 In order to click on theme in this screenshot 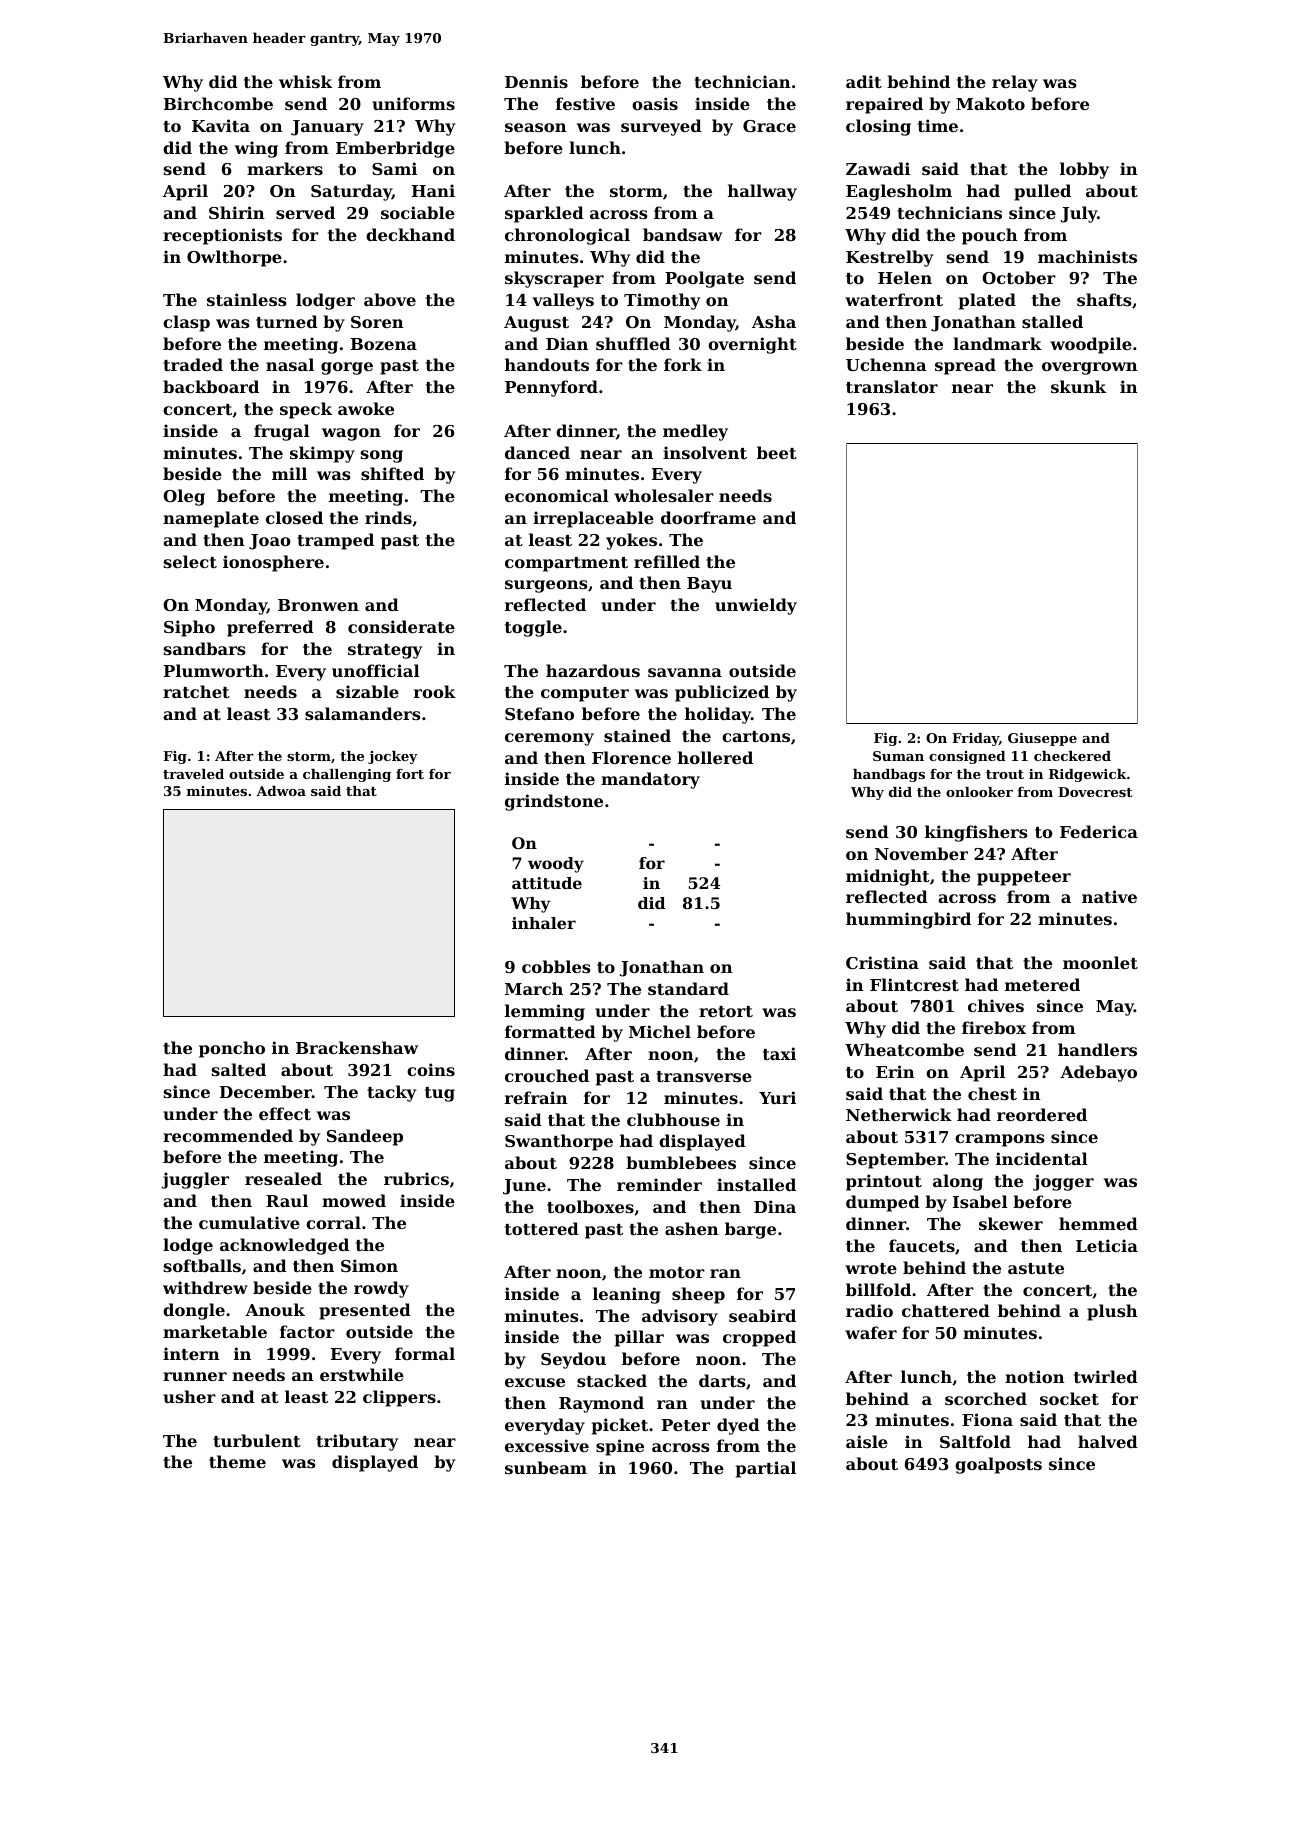, I will do `click(237, 1461)`.
